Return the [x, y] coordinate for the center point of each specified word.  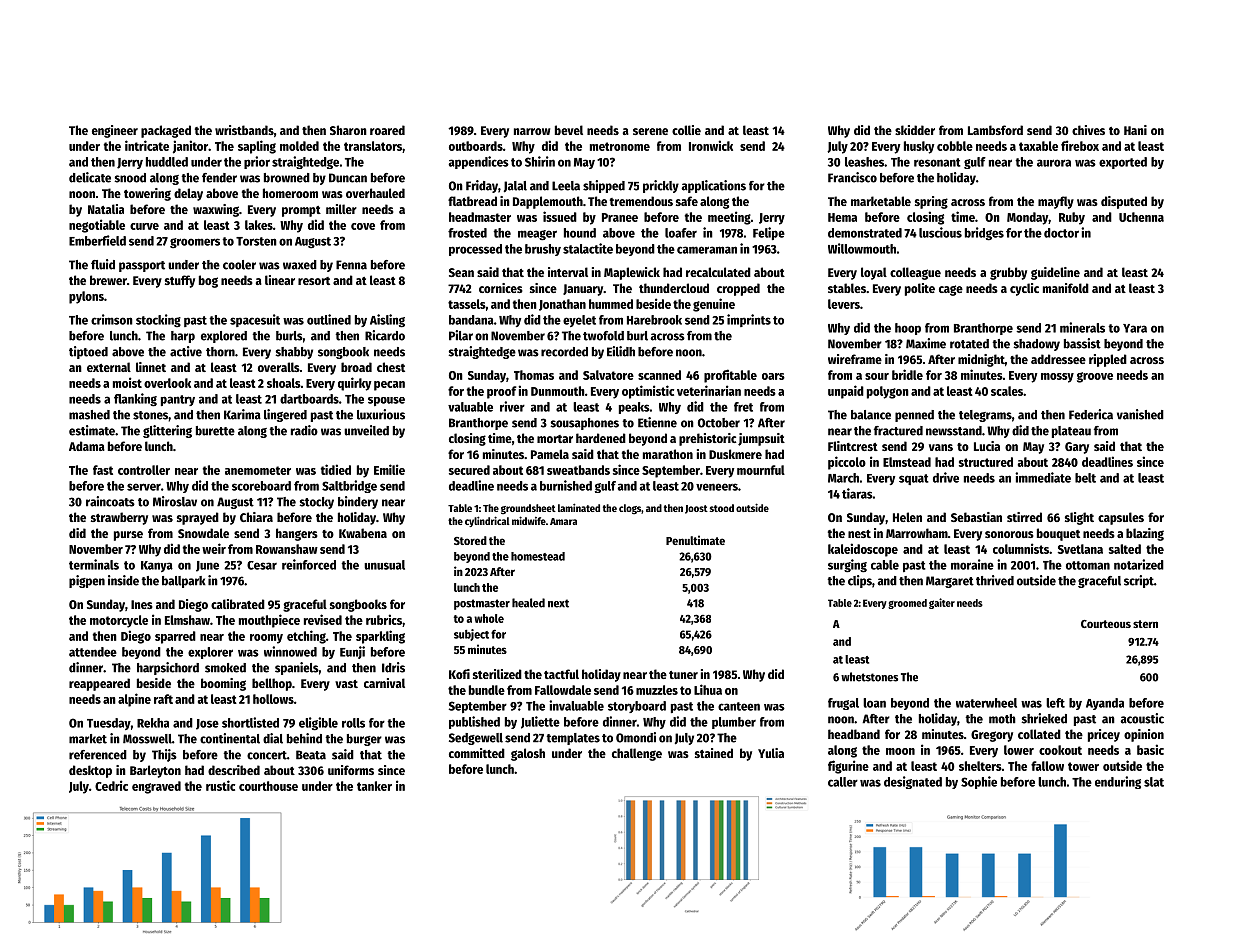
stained [714, 753]
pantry [178, 400]
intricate [147, 145]
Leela [566, 186]
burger [364, 740]
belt [1085, 478]
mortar [555, 439]
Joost [696, 509]
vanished [1140, 414]
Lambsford [995, 130]
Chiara [256, 517]
